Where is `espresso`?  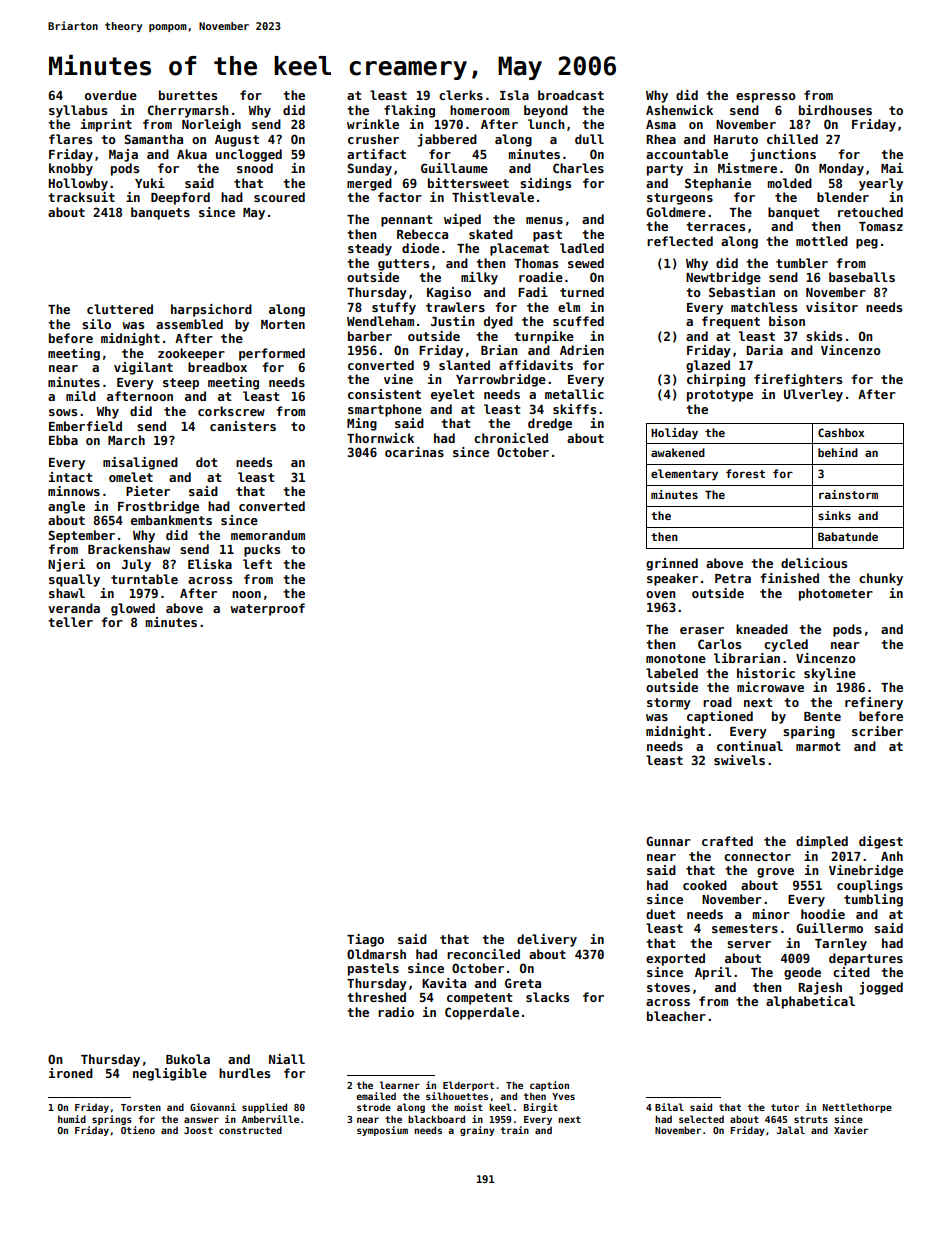
espresso is located at coordinates (766, 98).
